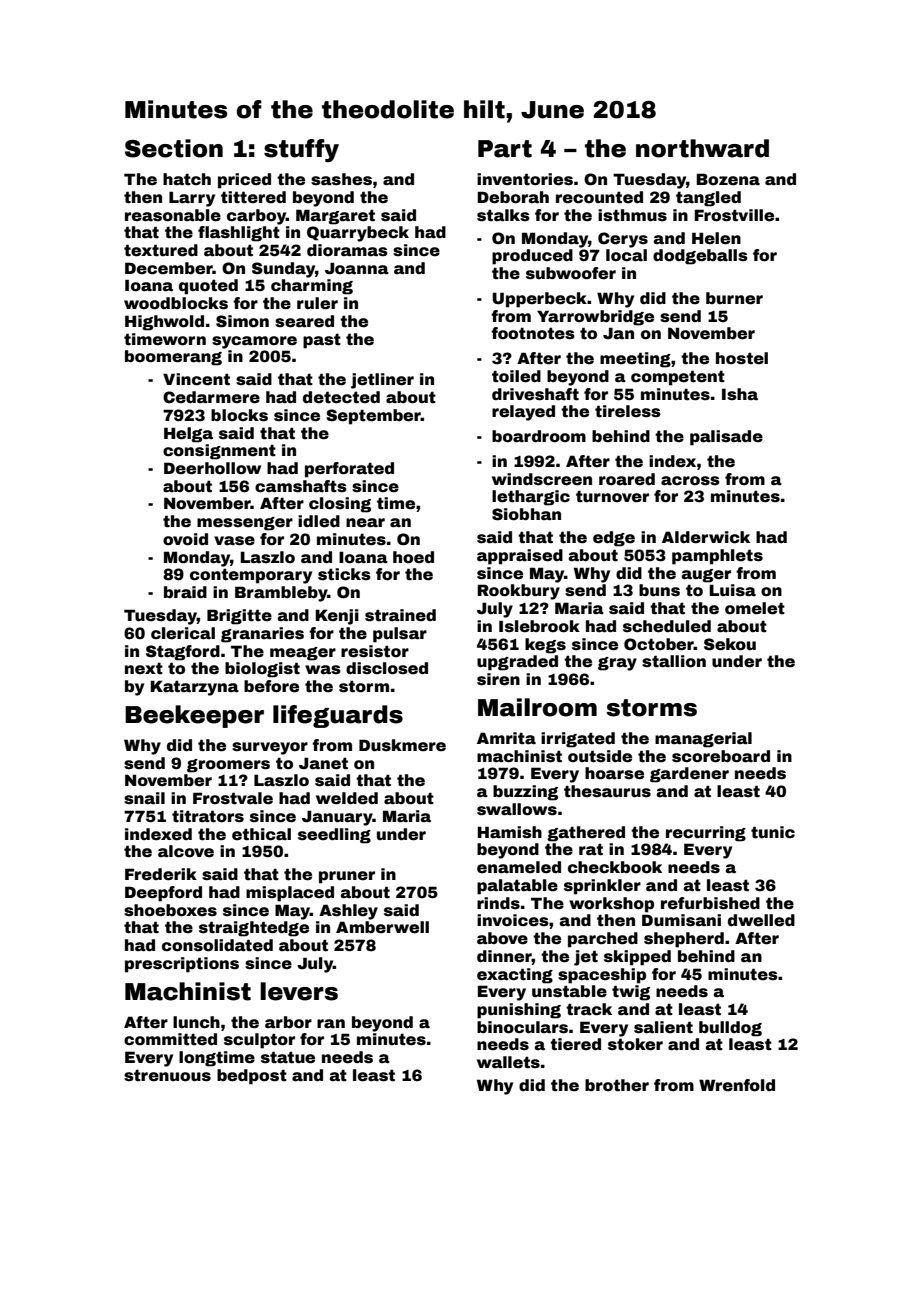 This image has height=1311, width=924. I want to click on Beekeeper, so click(194, 716).
